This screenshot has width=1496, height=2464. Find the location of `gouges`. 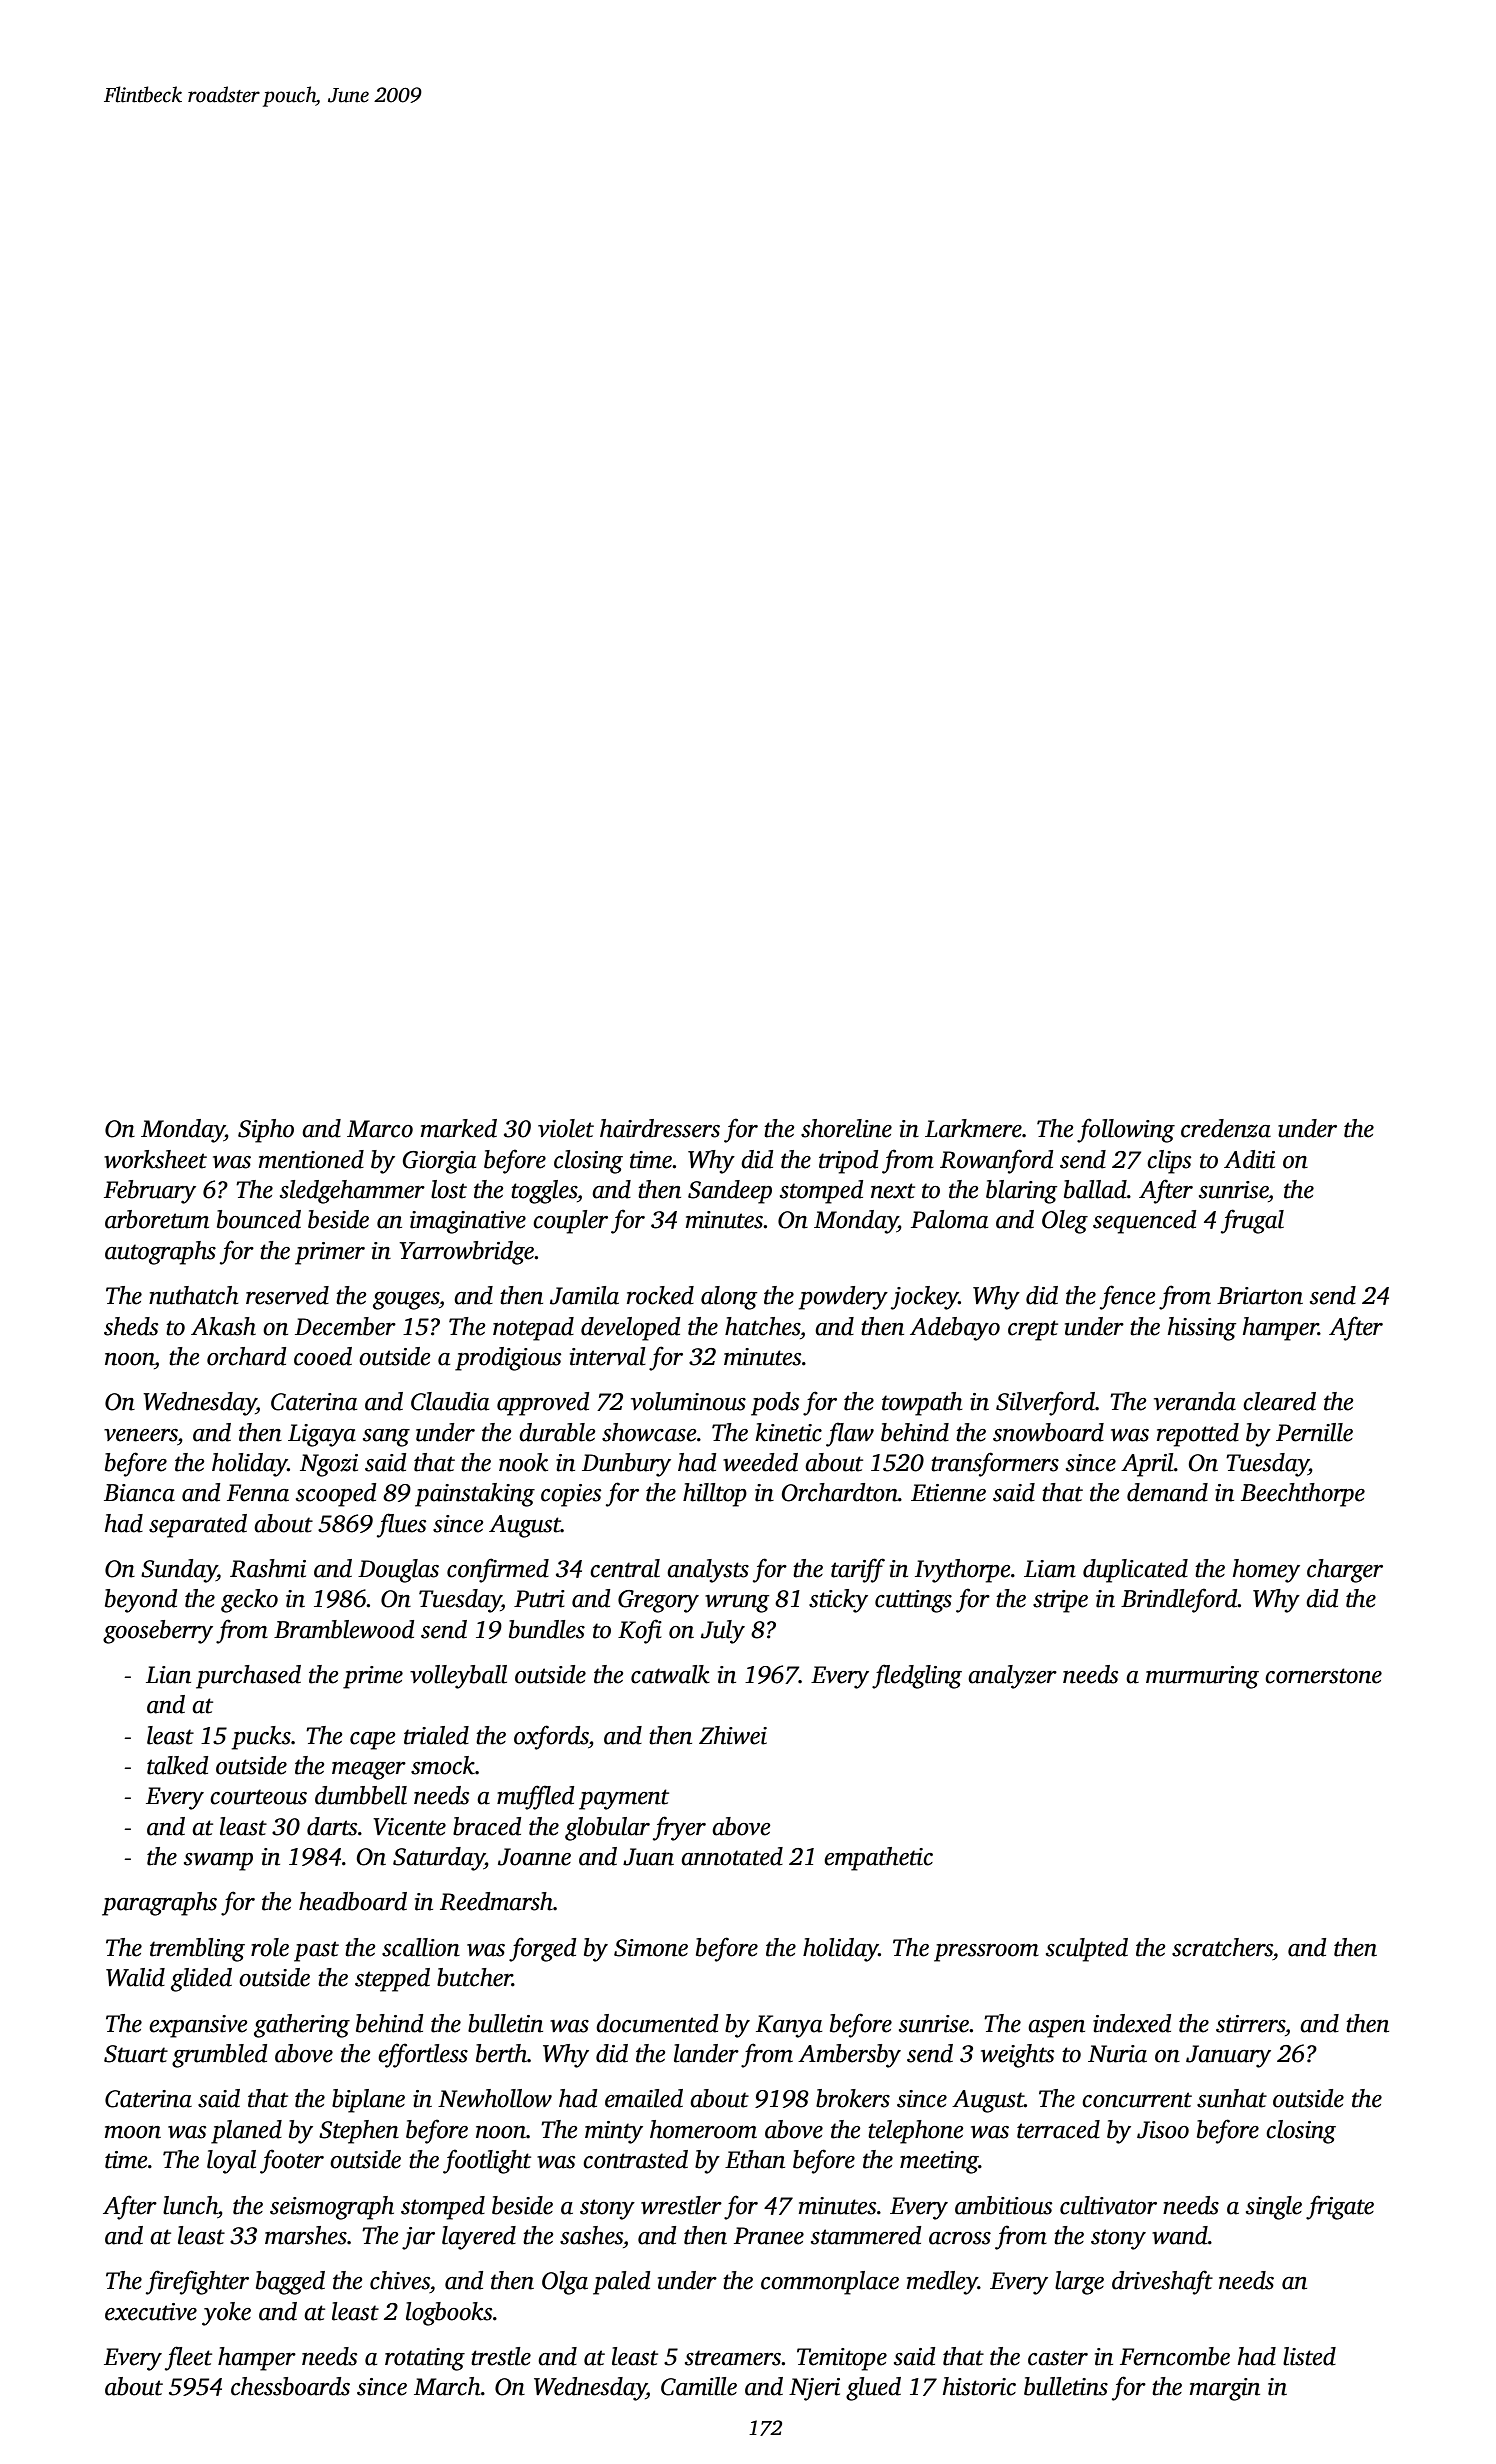

gouges is located at coordinates (406, 1301).
